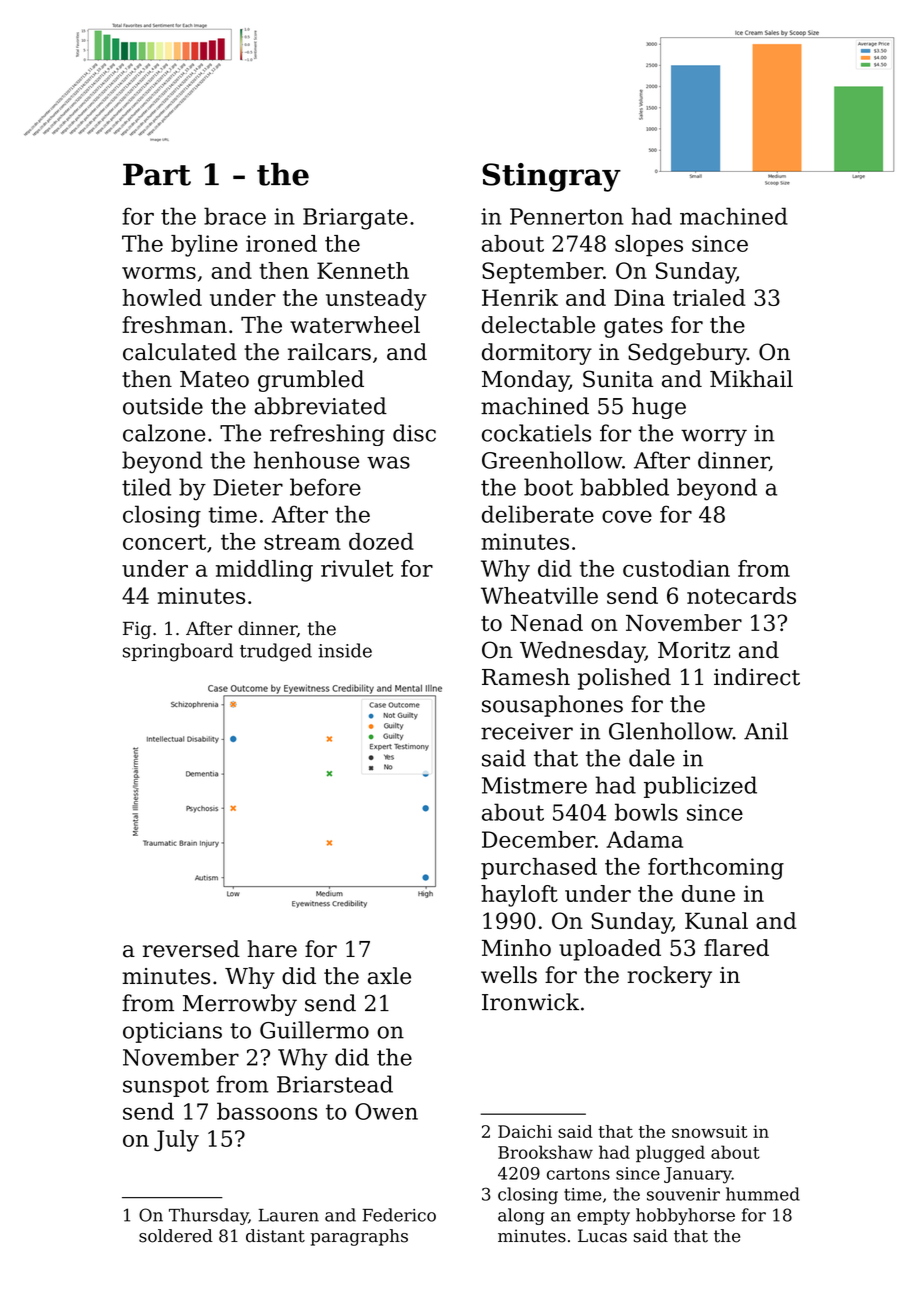 Image resolution: width=924 pixels, height=1311 pixels. I want to click on Daichi, so click(525, 1131).
